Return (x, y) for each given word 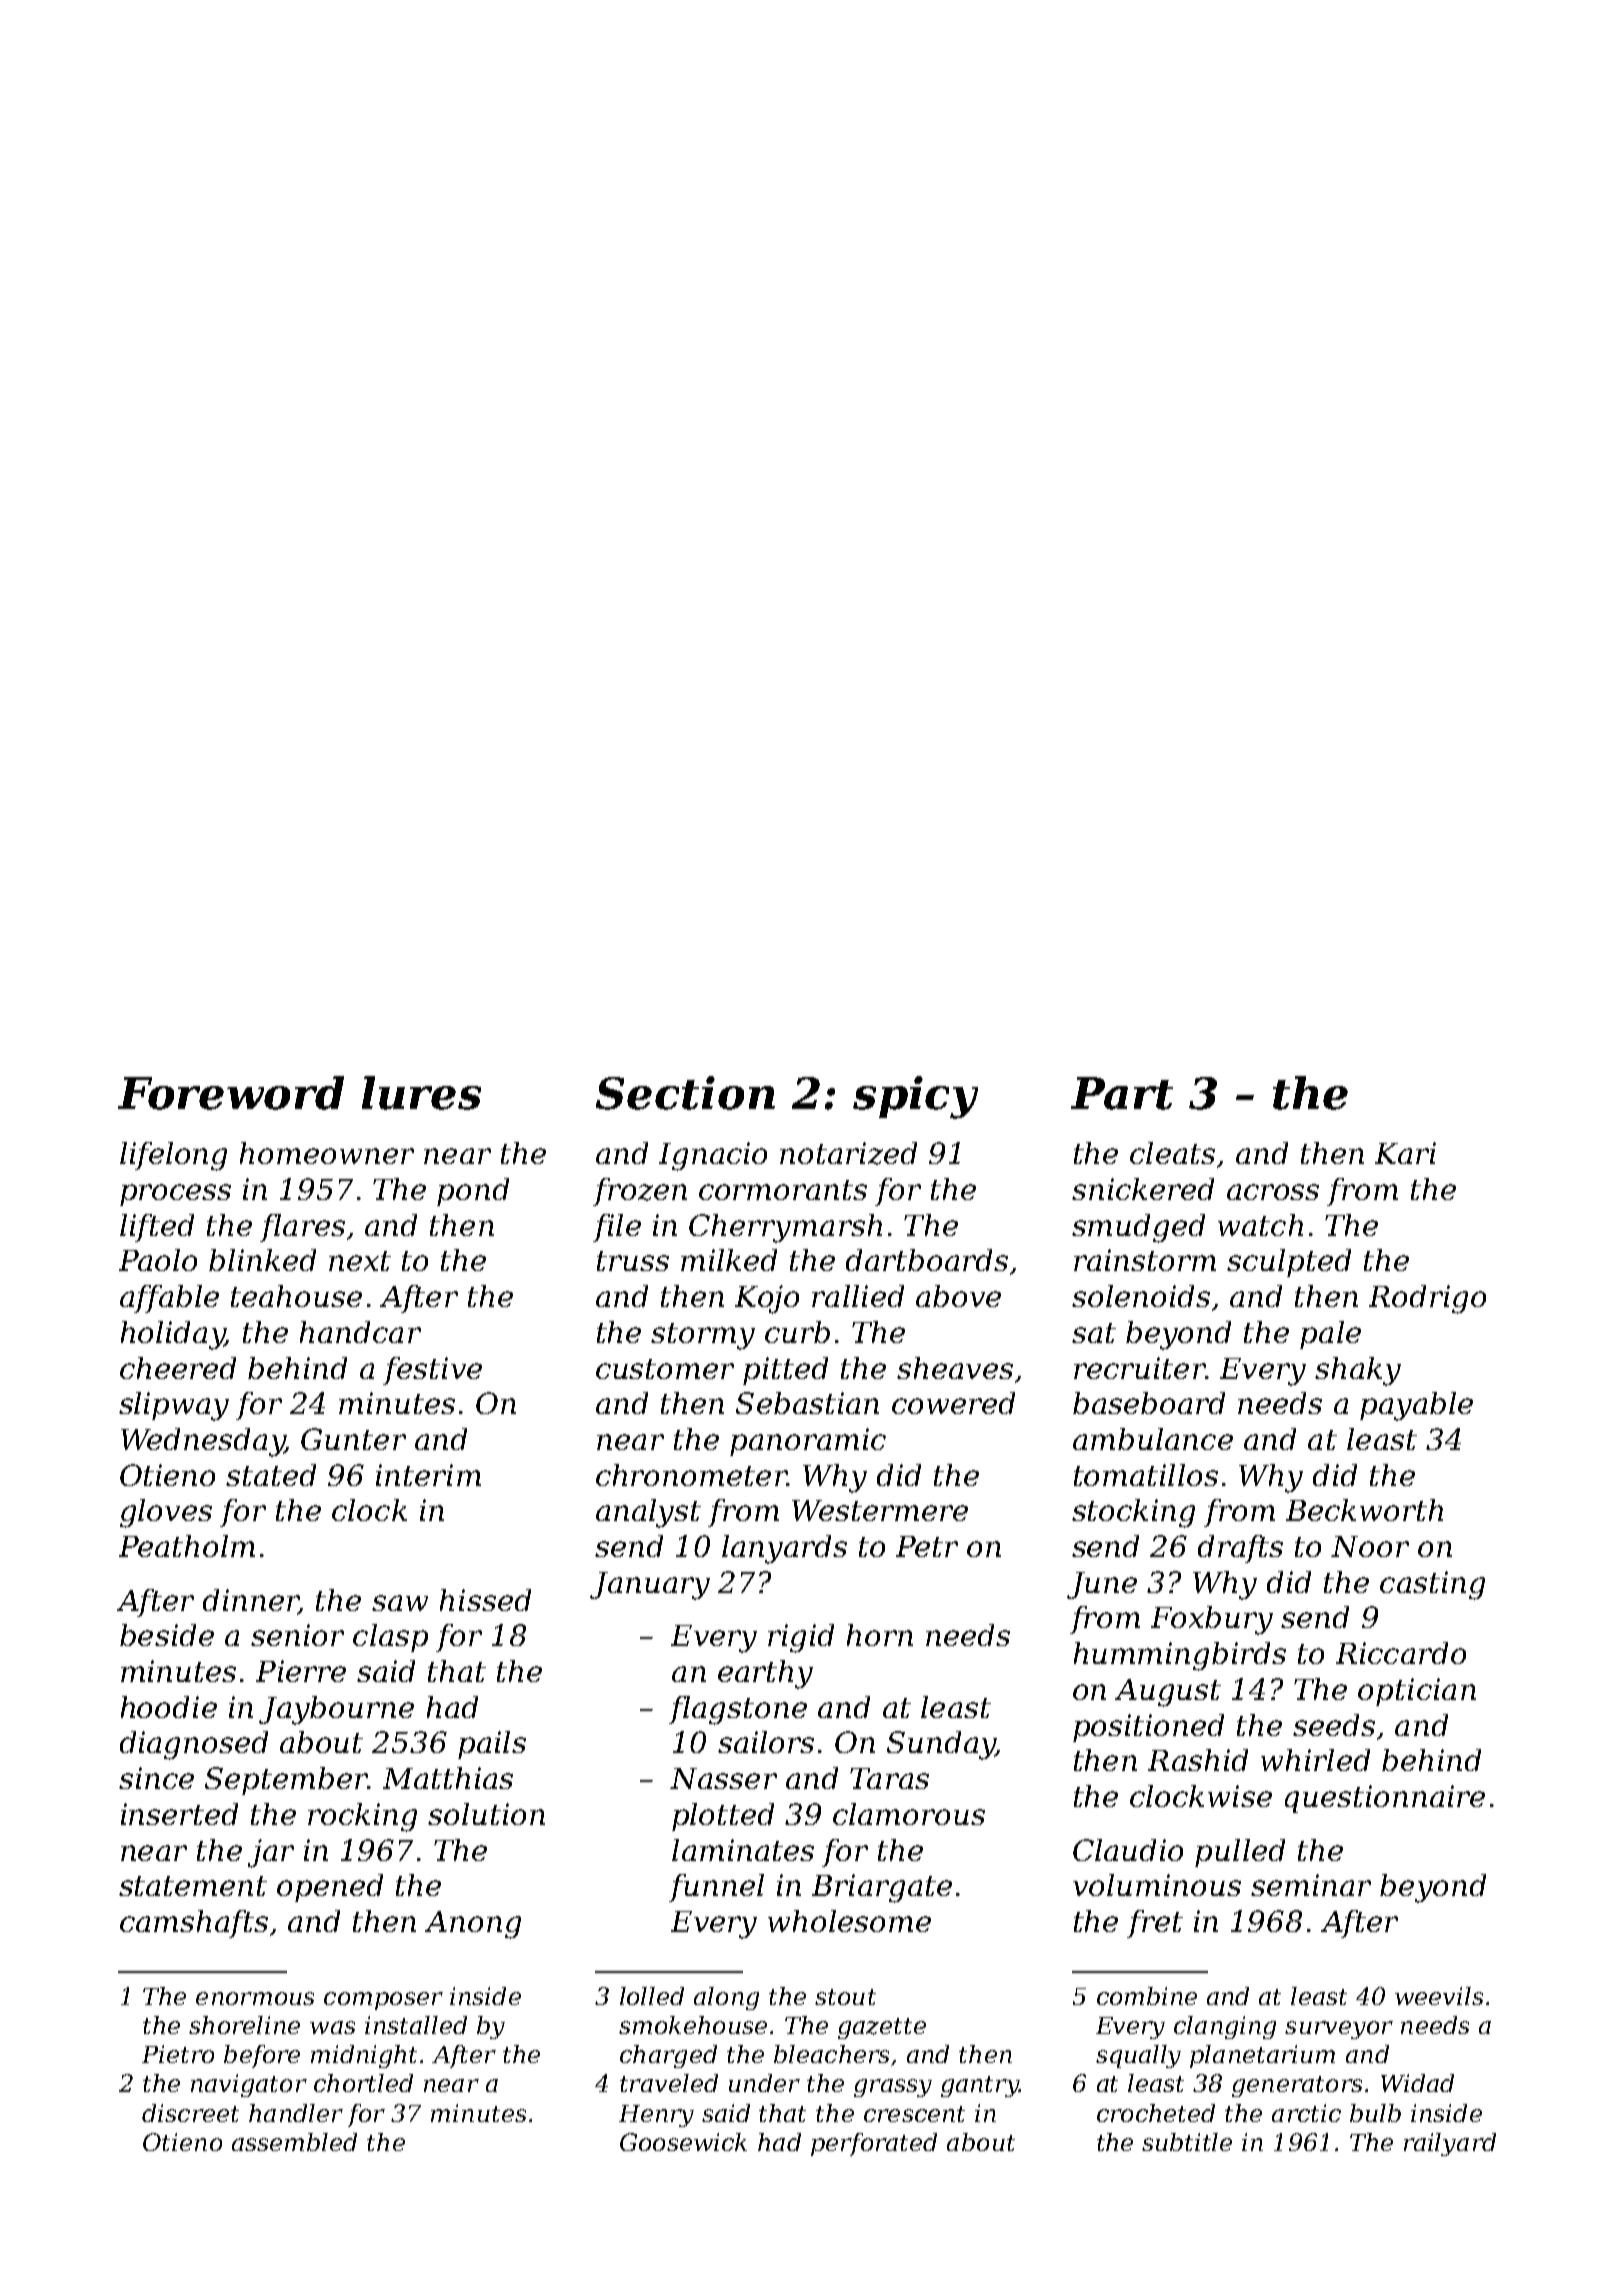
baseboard (1149, 1403)
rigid (801, 1638)
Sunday (941, 1745)
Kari (1405, 1153)
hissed (485, 1600)
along (726, 1998)
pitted (785, 1371)
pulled (1240, 1853)
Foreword (231, 1093)
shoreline (244, 2025)
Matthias (448, 1778)
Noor (1370, 1546)
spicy (915, 1097)
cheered (178, 1368)
